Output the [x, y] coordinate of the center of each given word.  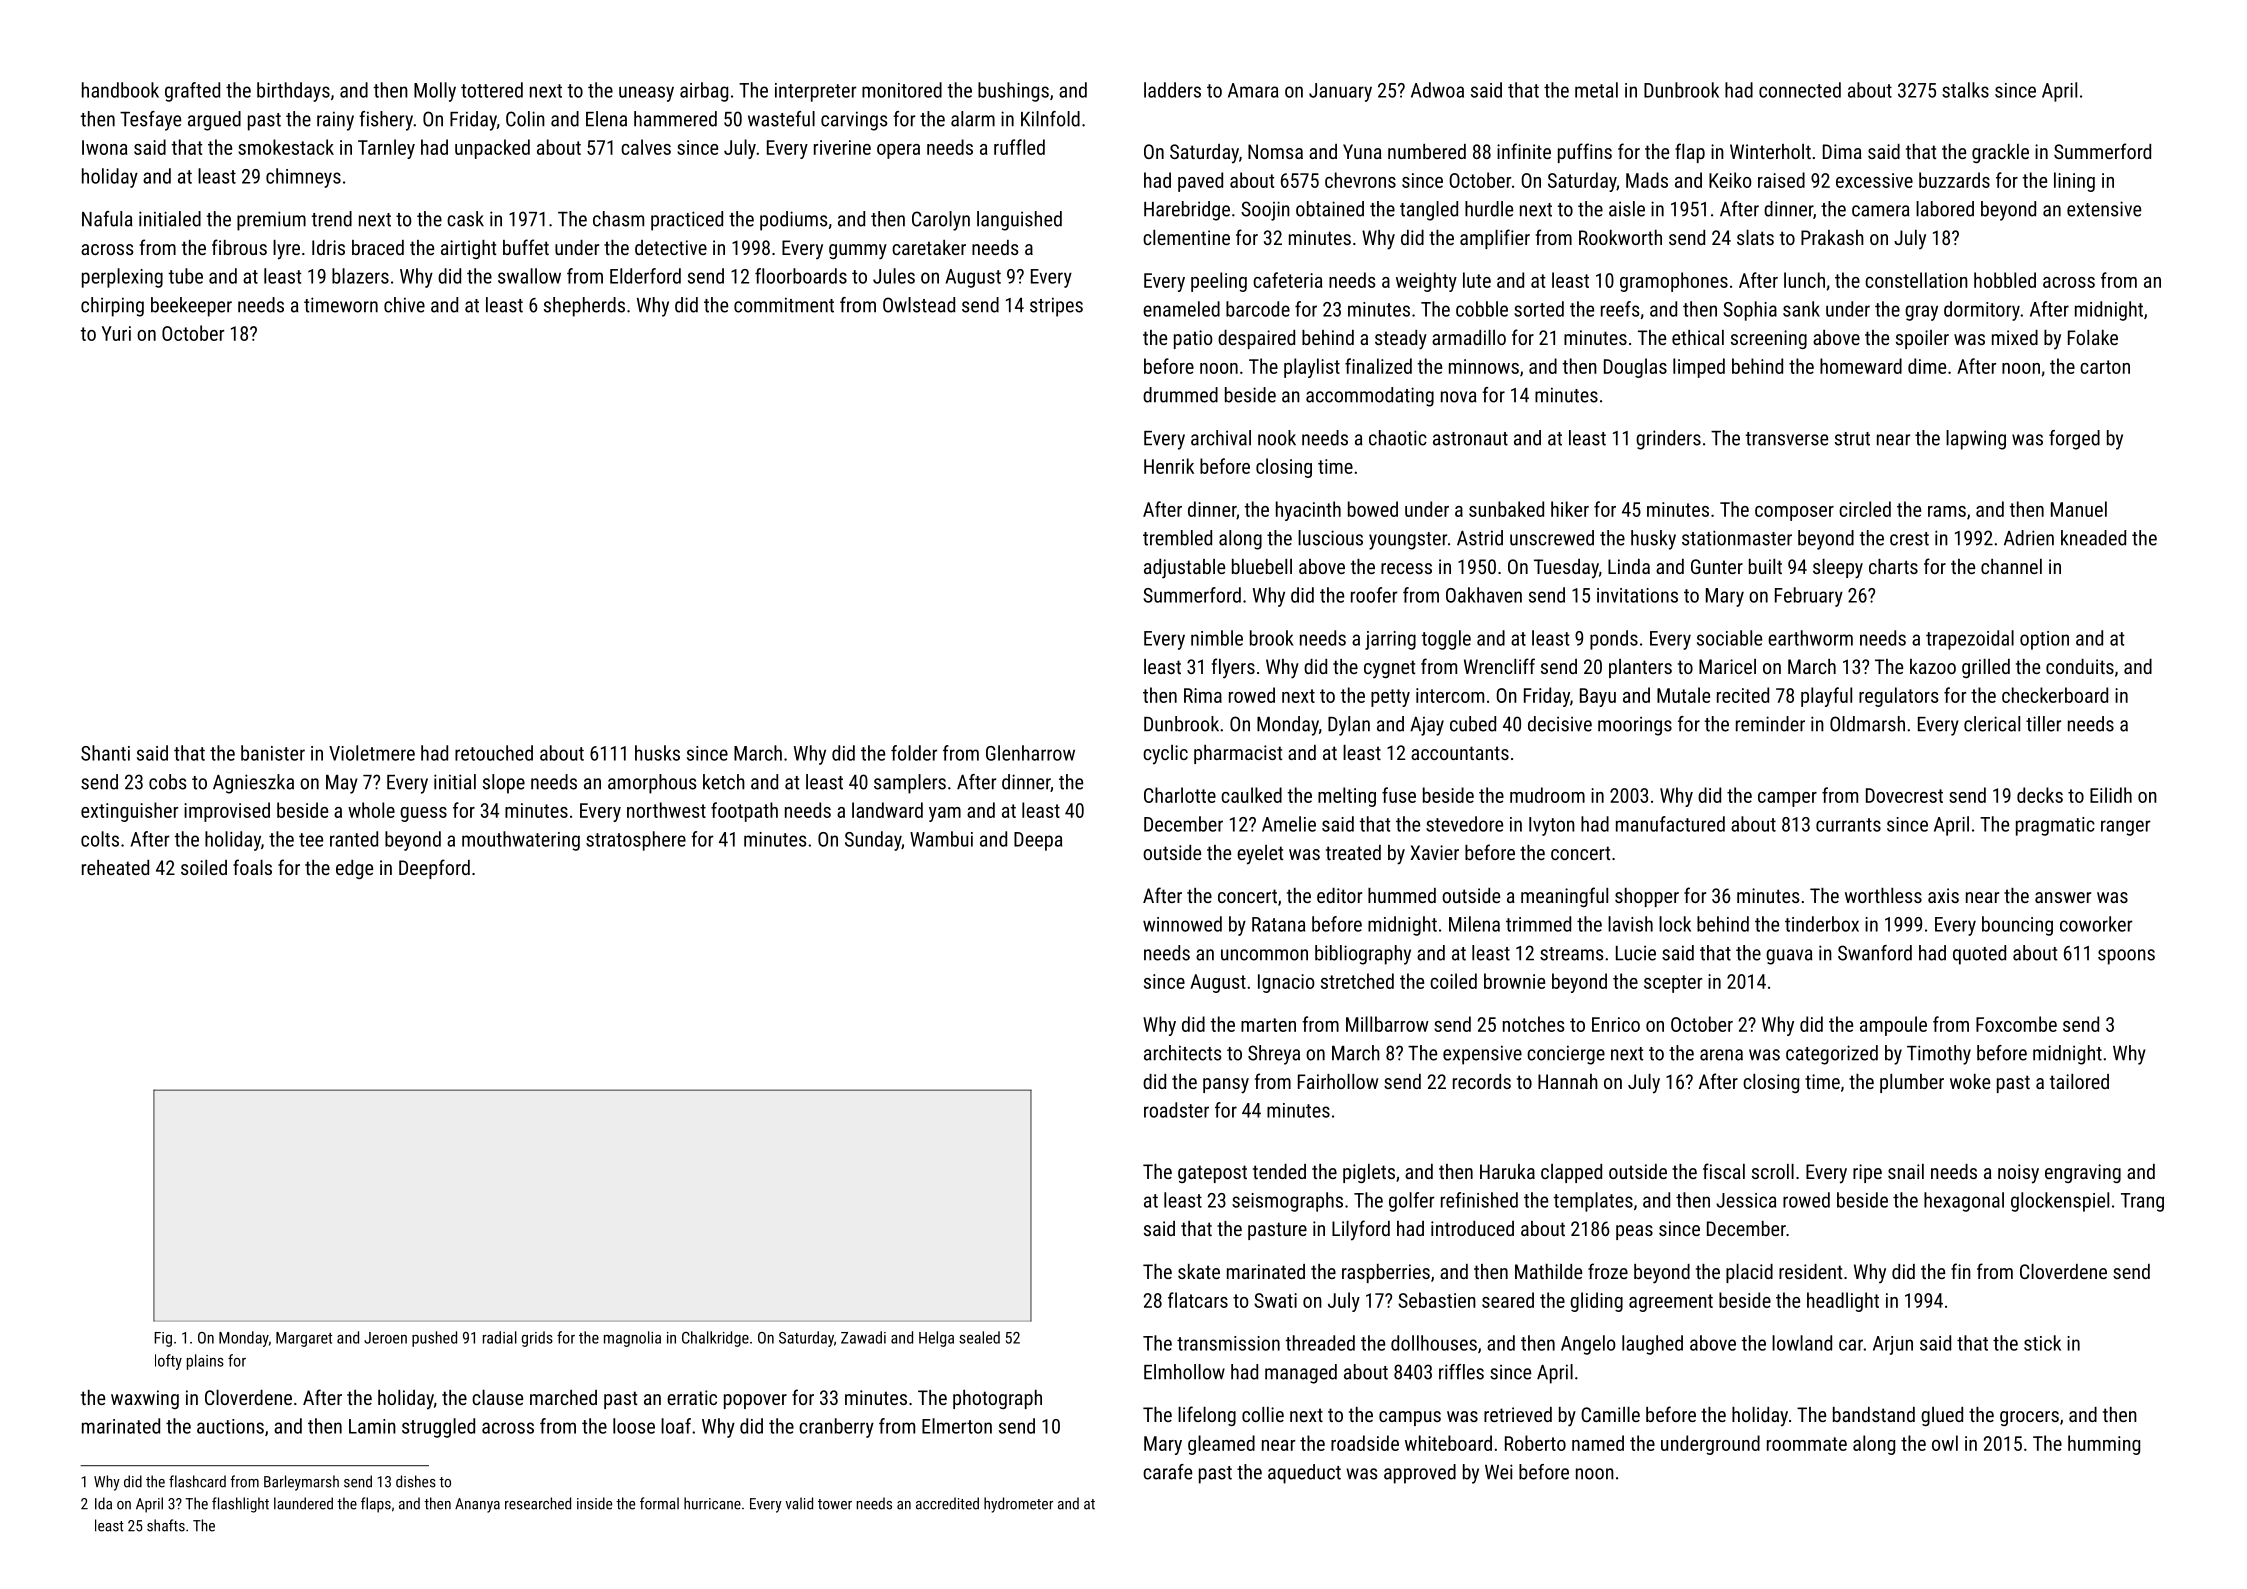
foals [252, 867]
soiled [204, 867]
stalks [1965, 90]
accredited [947, 1503]
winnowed [1182, 924]
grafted [192, 92]
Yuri [116, 333]
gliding [1596, 1302]
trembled [1177, 538]
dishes [416, 1481]
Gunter [1717, 566]
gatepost [1212, 1174]
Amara [1253, 90]
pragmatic [2055, 826]
